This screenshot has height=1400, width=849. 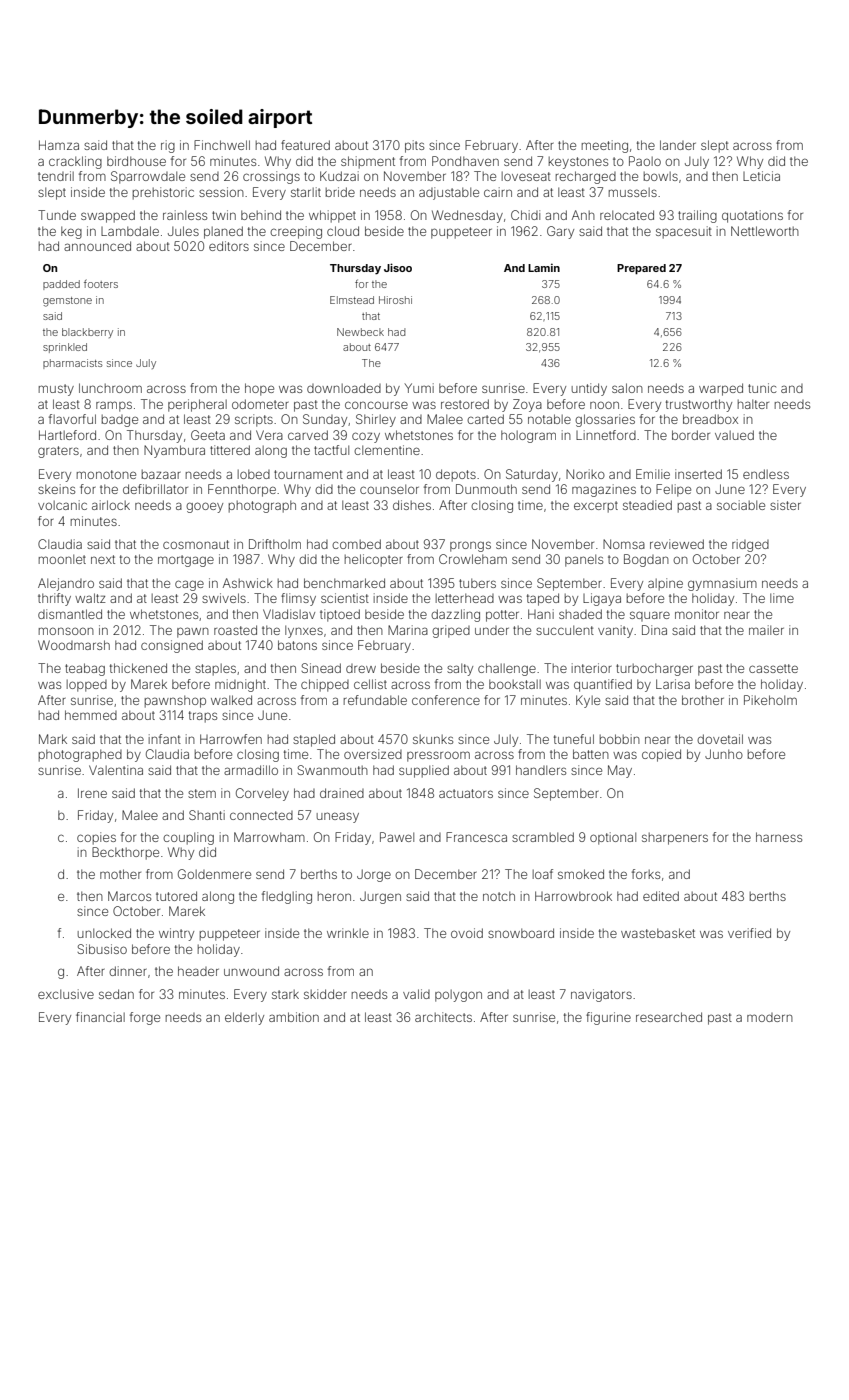 I want to click on figurine, so click(x=608, y=1018).
